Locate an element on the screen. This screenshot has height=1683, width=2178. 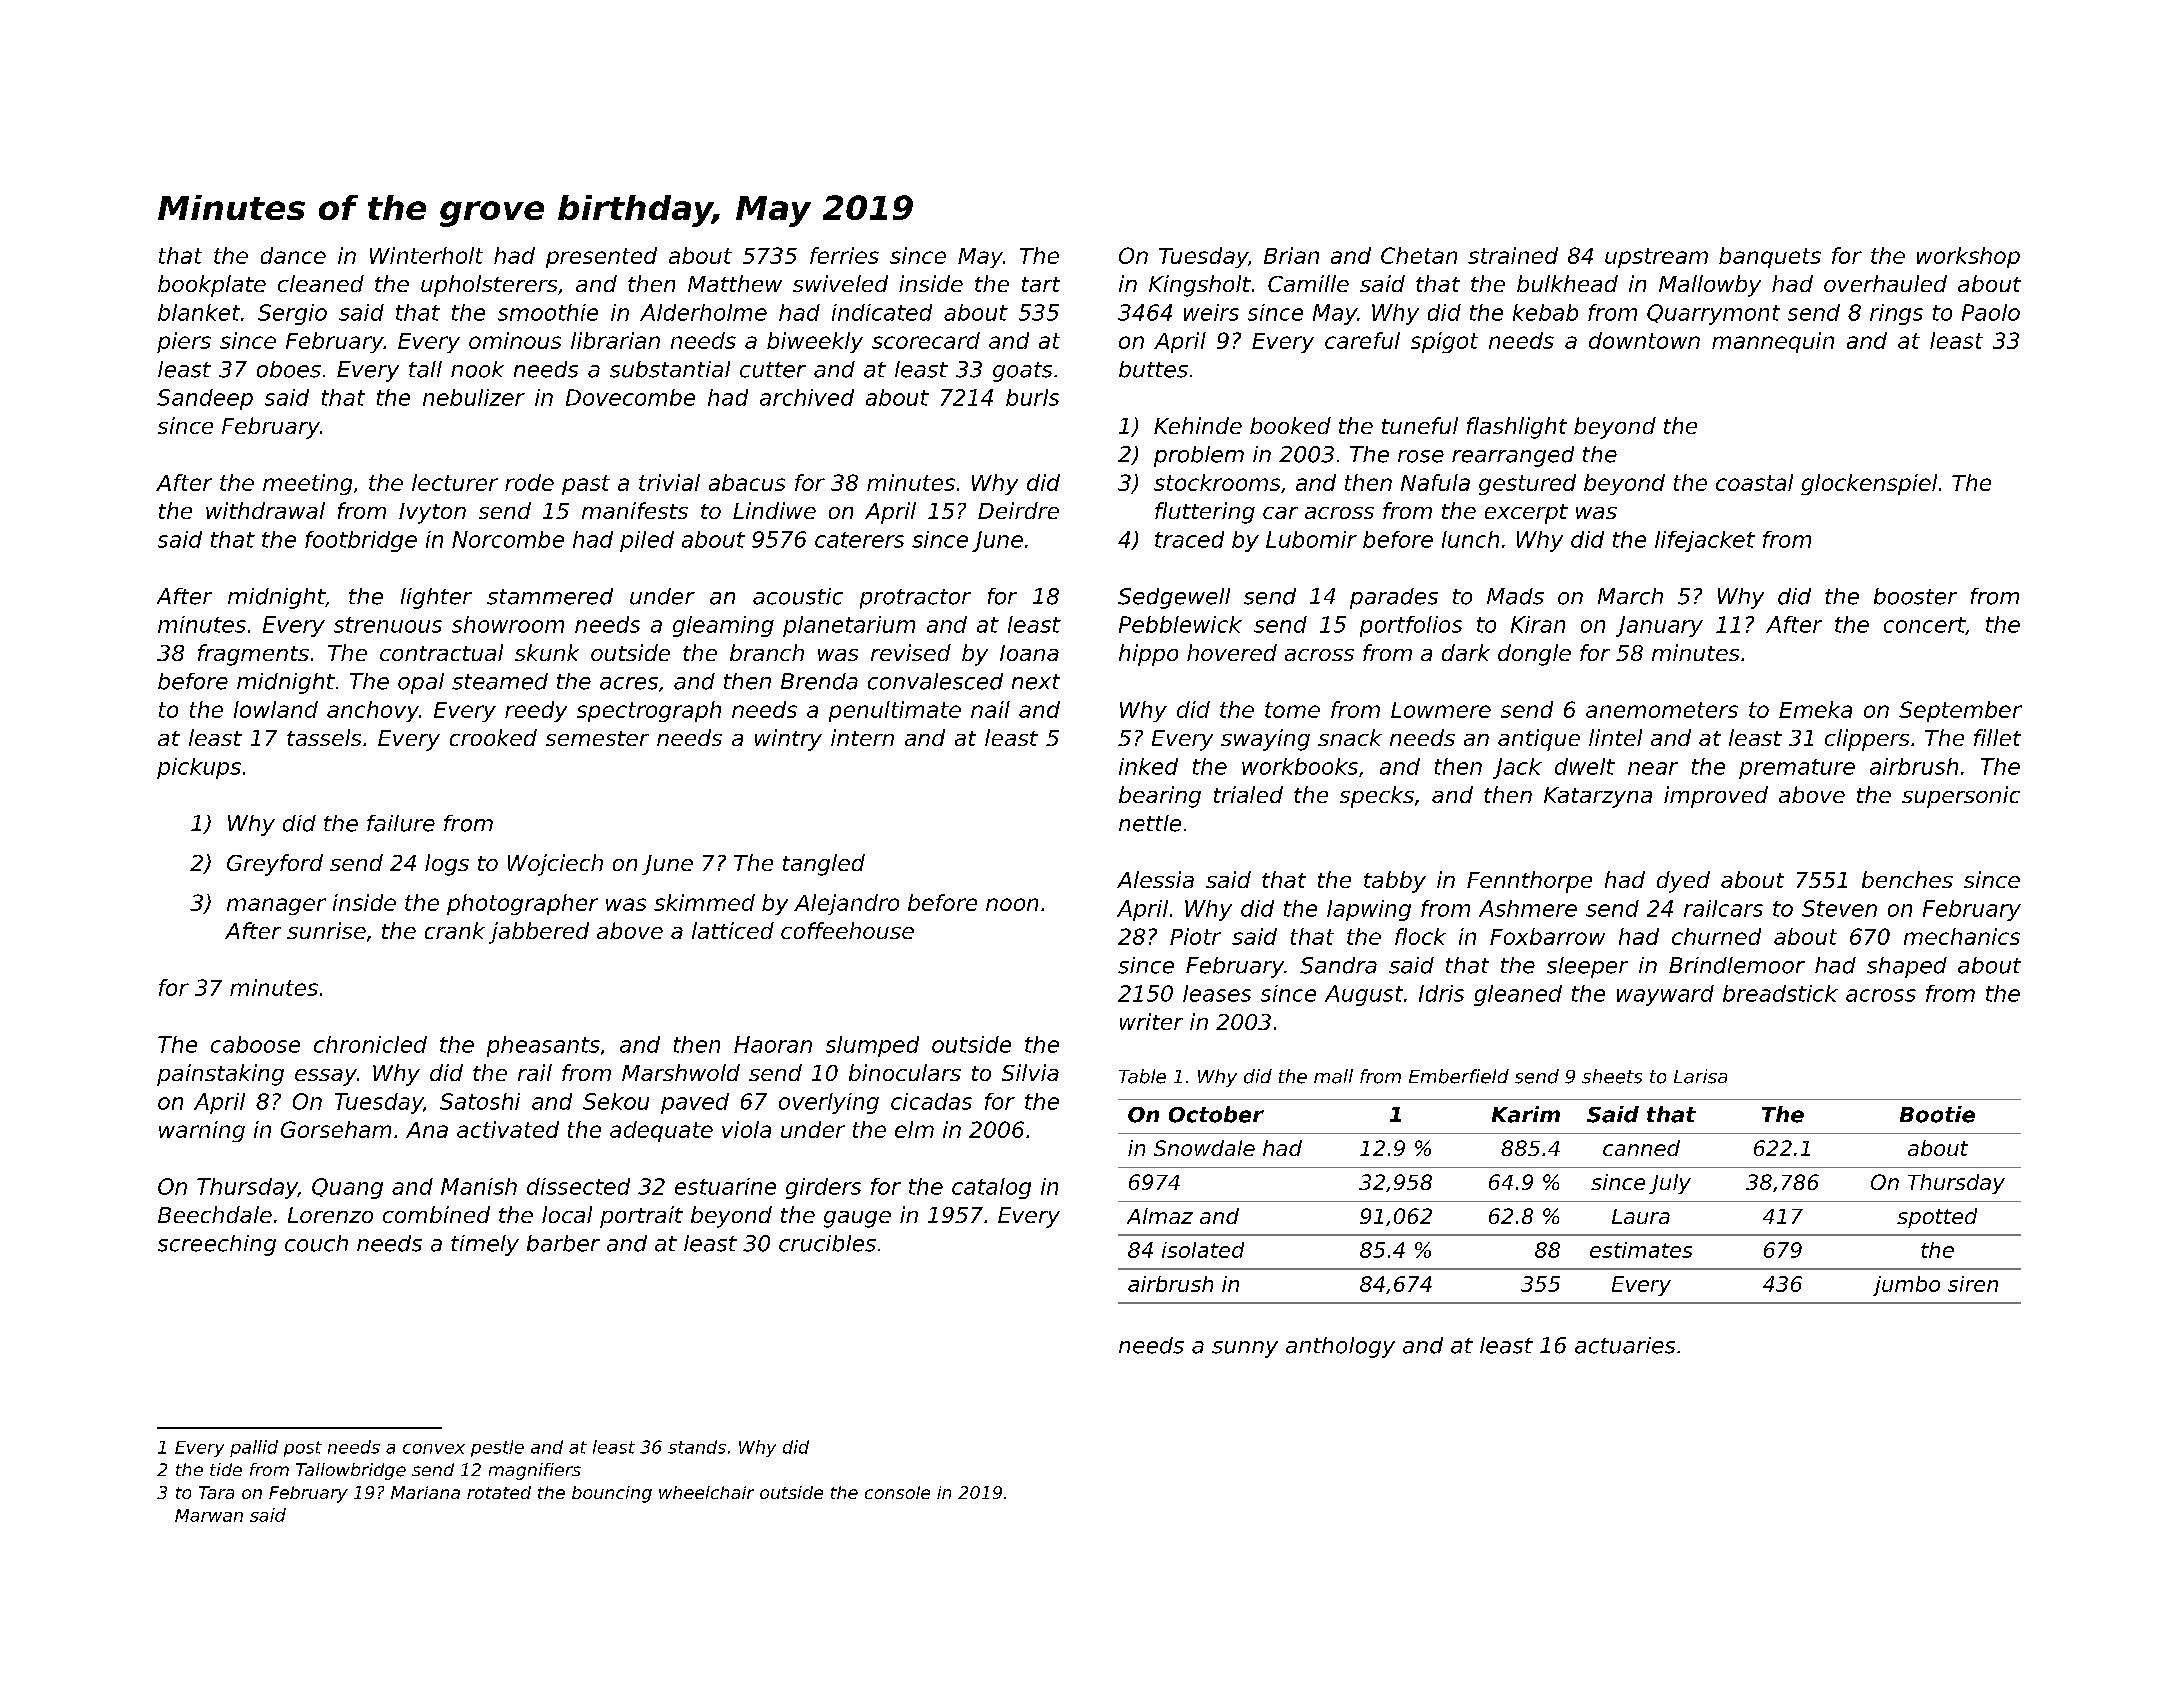
crucibles is located at coordinates (827, 1243).
